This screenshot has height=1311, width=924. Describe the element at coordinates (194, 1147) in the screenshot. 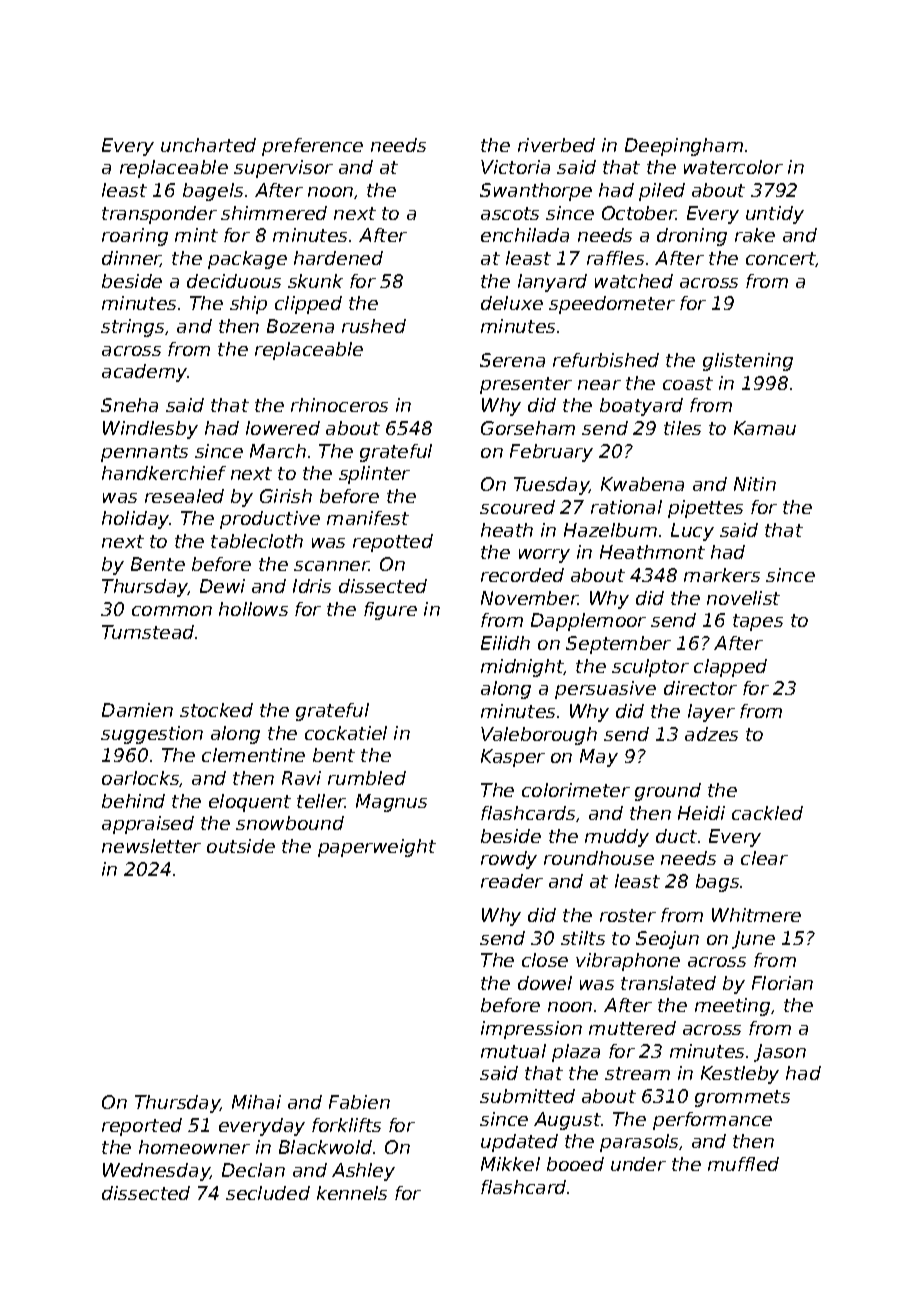

I see `homeowner` at that location.
